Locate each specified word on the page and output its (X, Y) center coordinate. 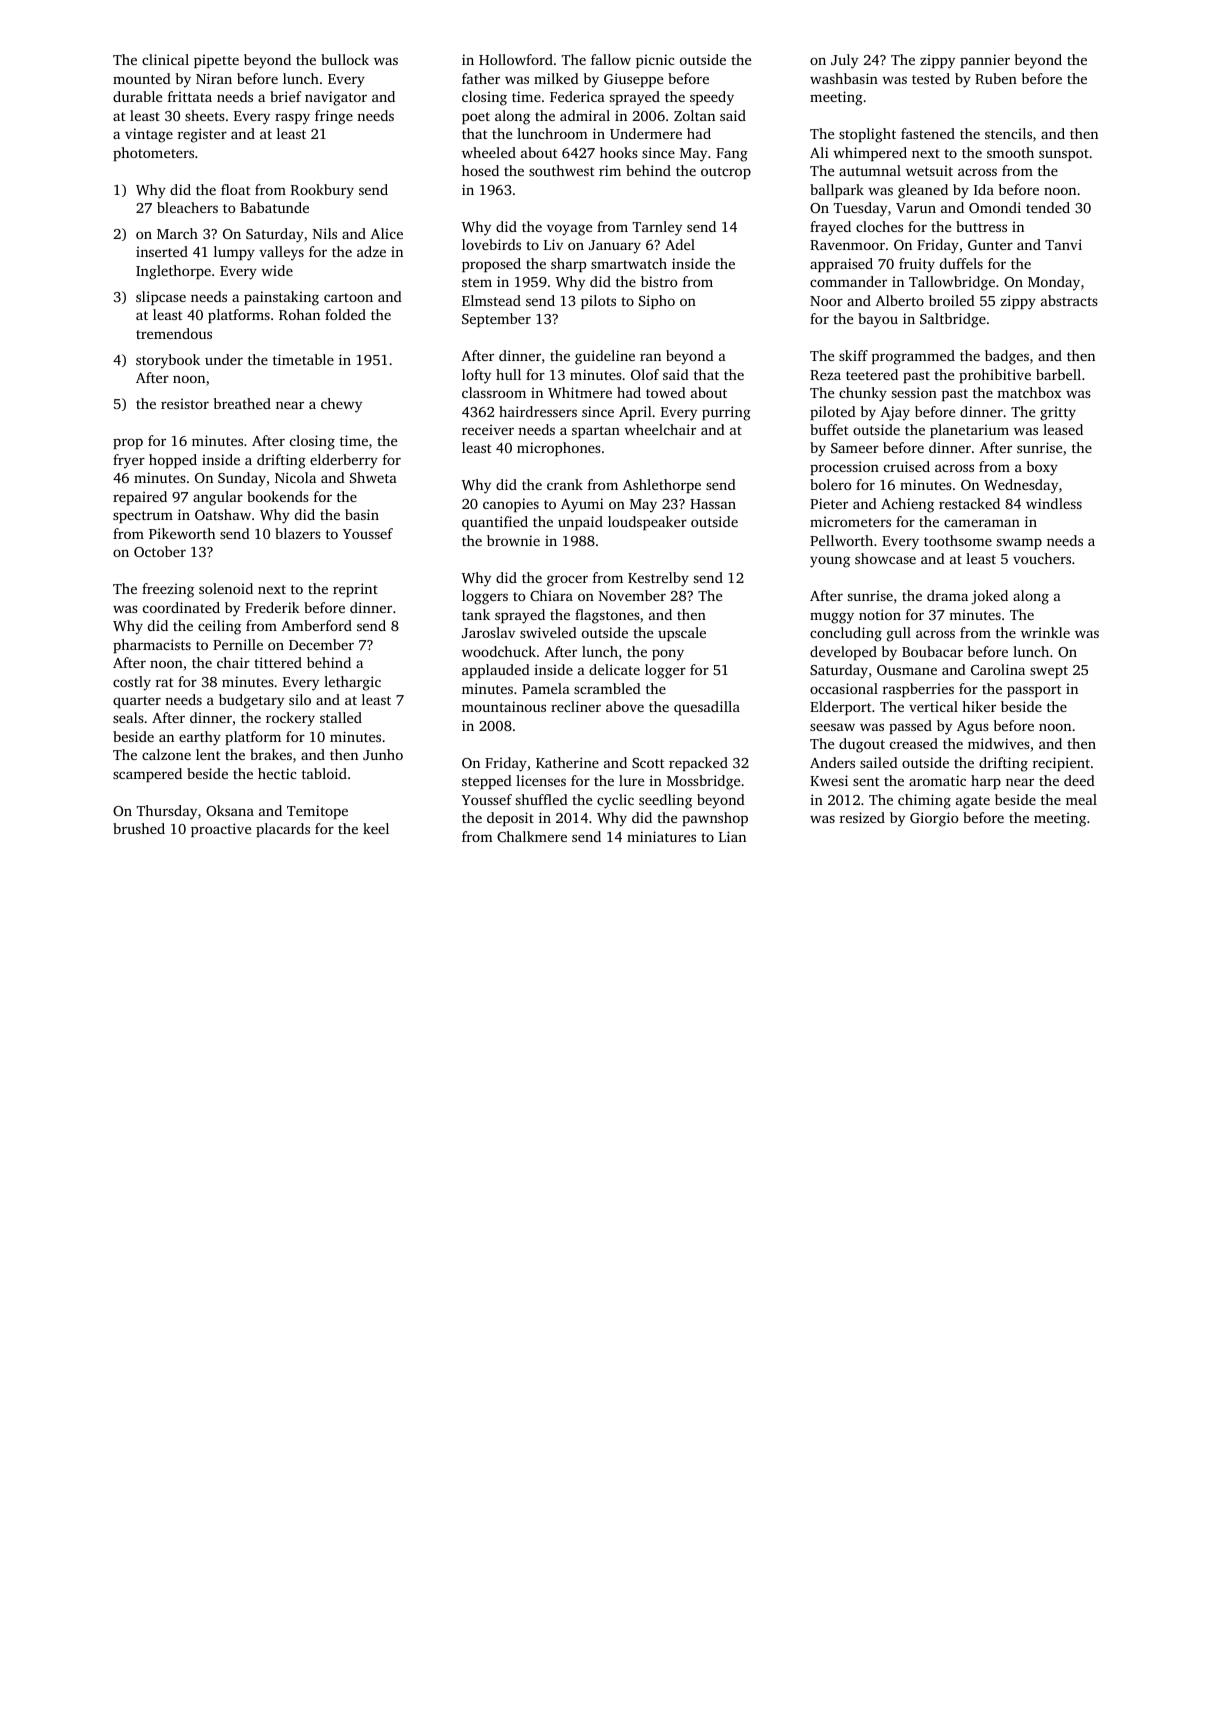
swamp (1019, 543)
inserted (162, 251)
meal (1081, 799)
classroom (494, 392)
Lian (732, 836)
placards (283, 830)
